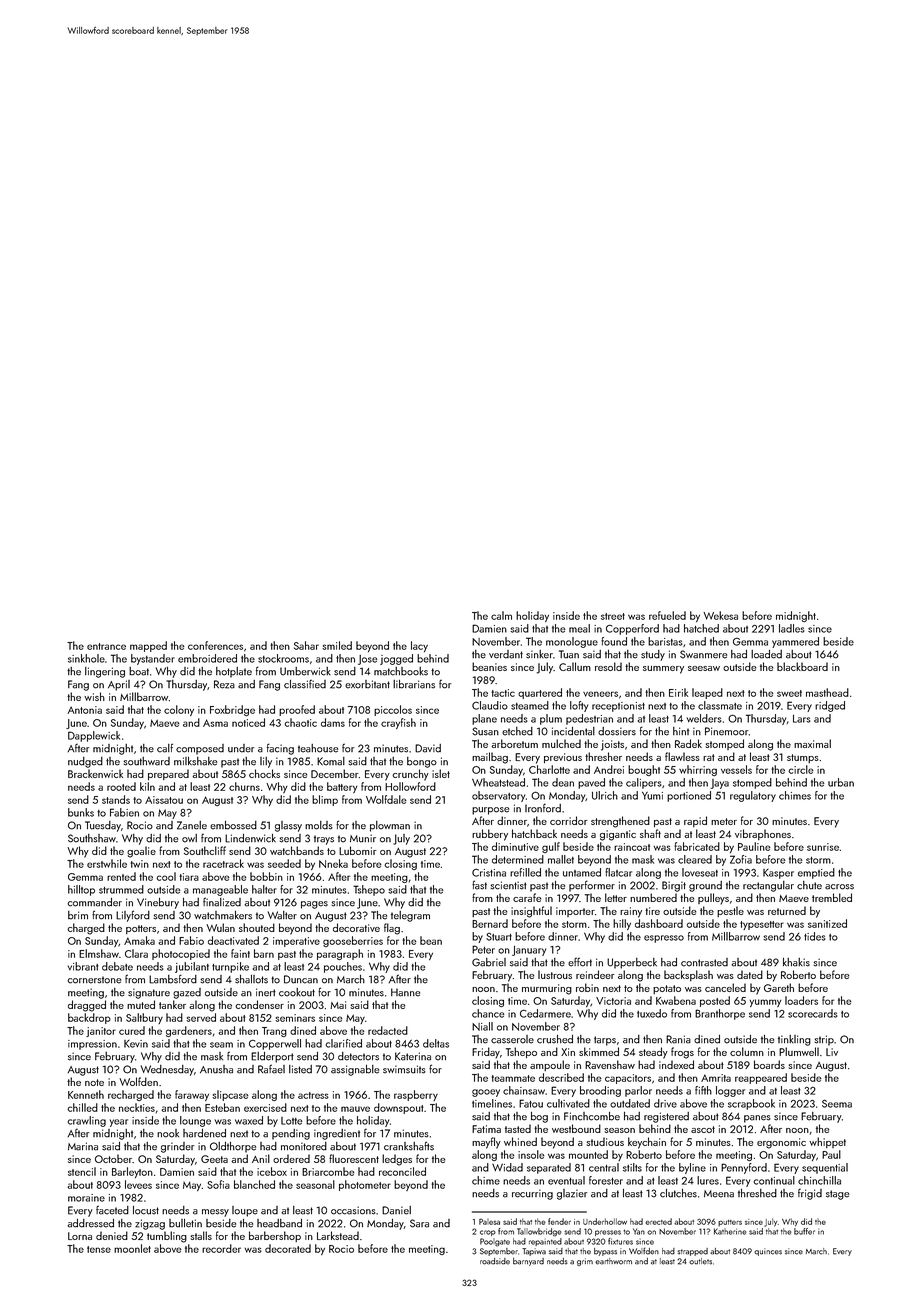 The image size is (924, 1308). What do you see at coordinates (720, 615) in the screenshot?
I see `Wekesa` at bounding box center [720, 615].
